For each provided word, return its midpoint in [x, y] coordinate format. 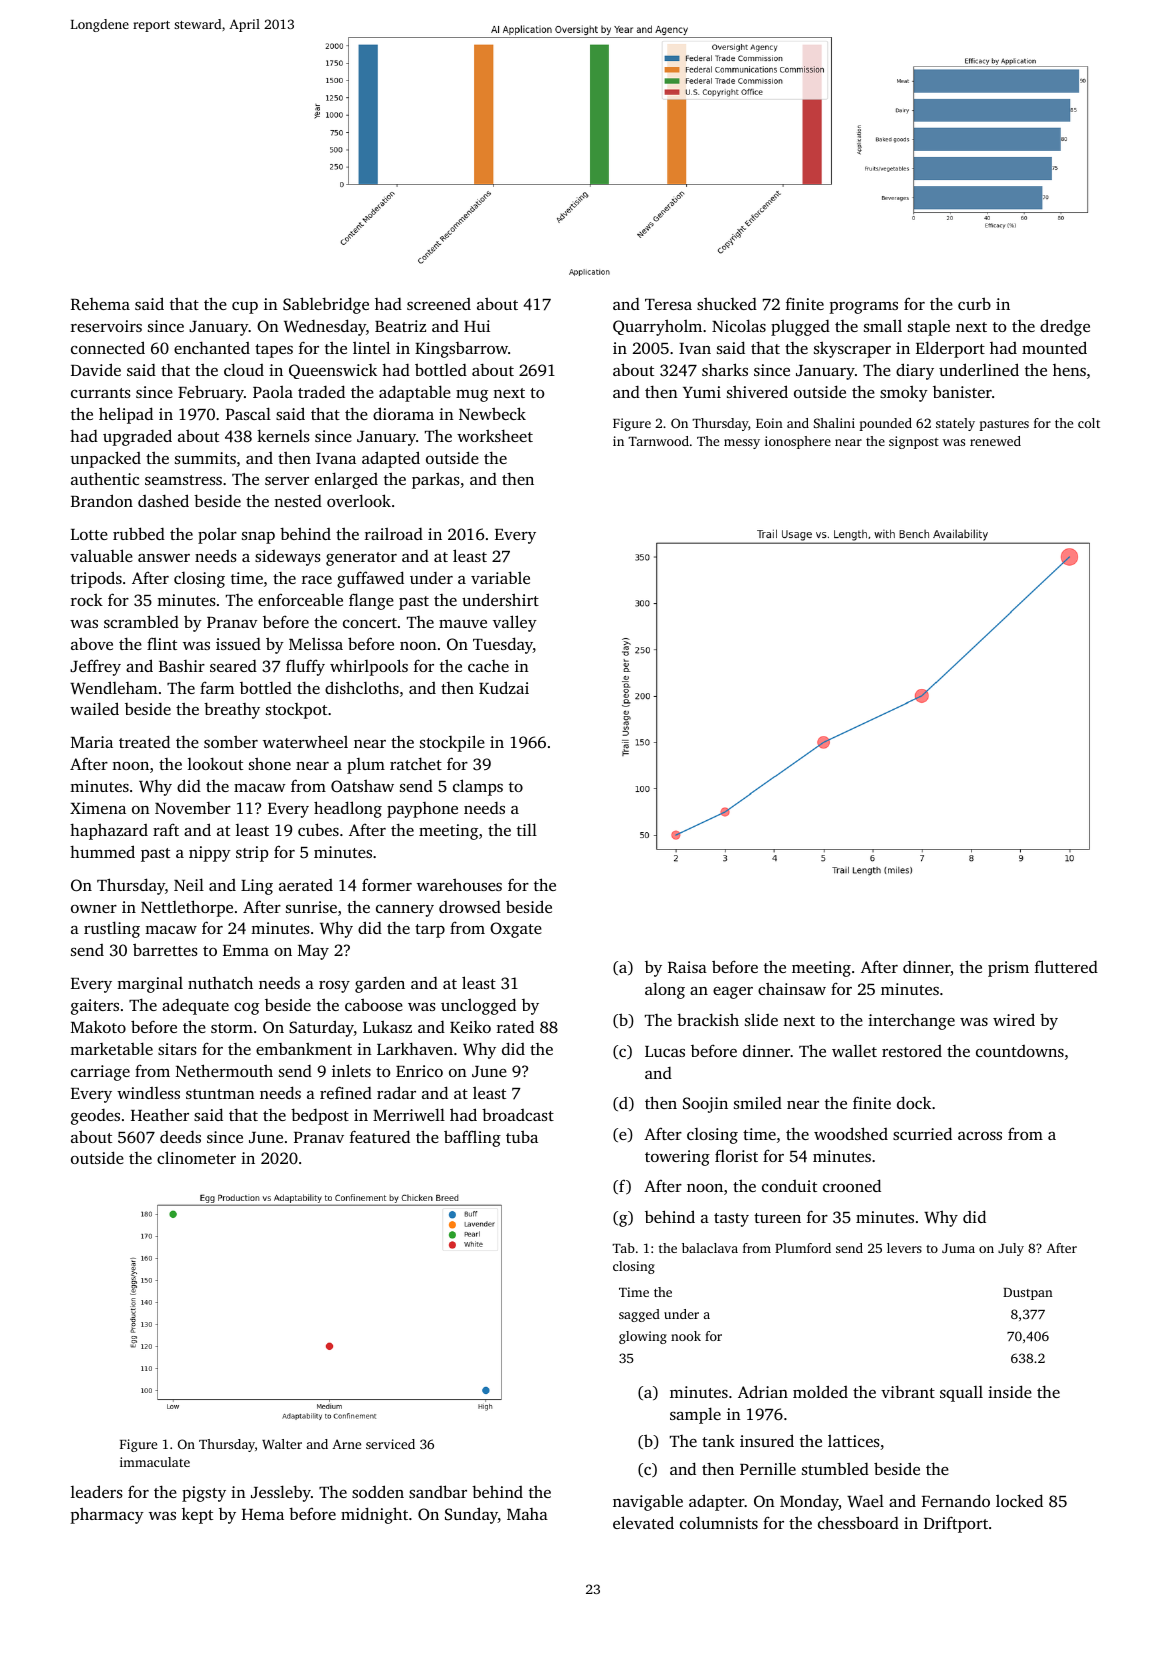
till [527, 829]
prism [1008, 969]
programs [863, 308]
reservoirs [106, 326]
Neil [189, 884]
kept [197, 1516]
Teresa [668, 304]
